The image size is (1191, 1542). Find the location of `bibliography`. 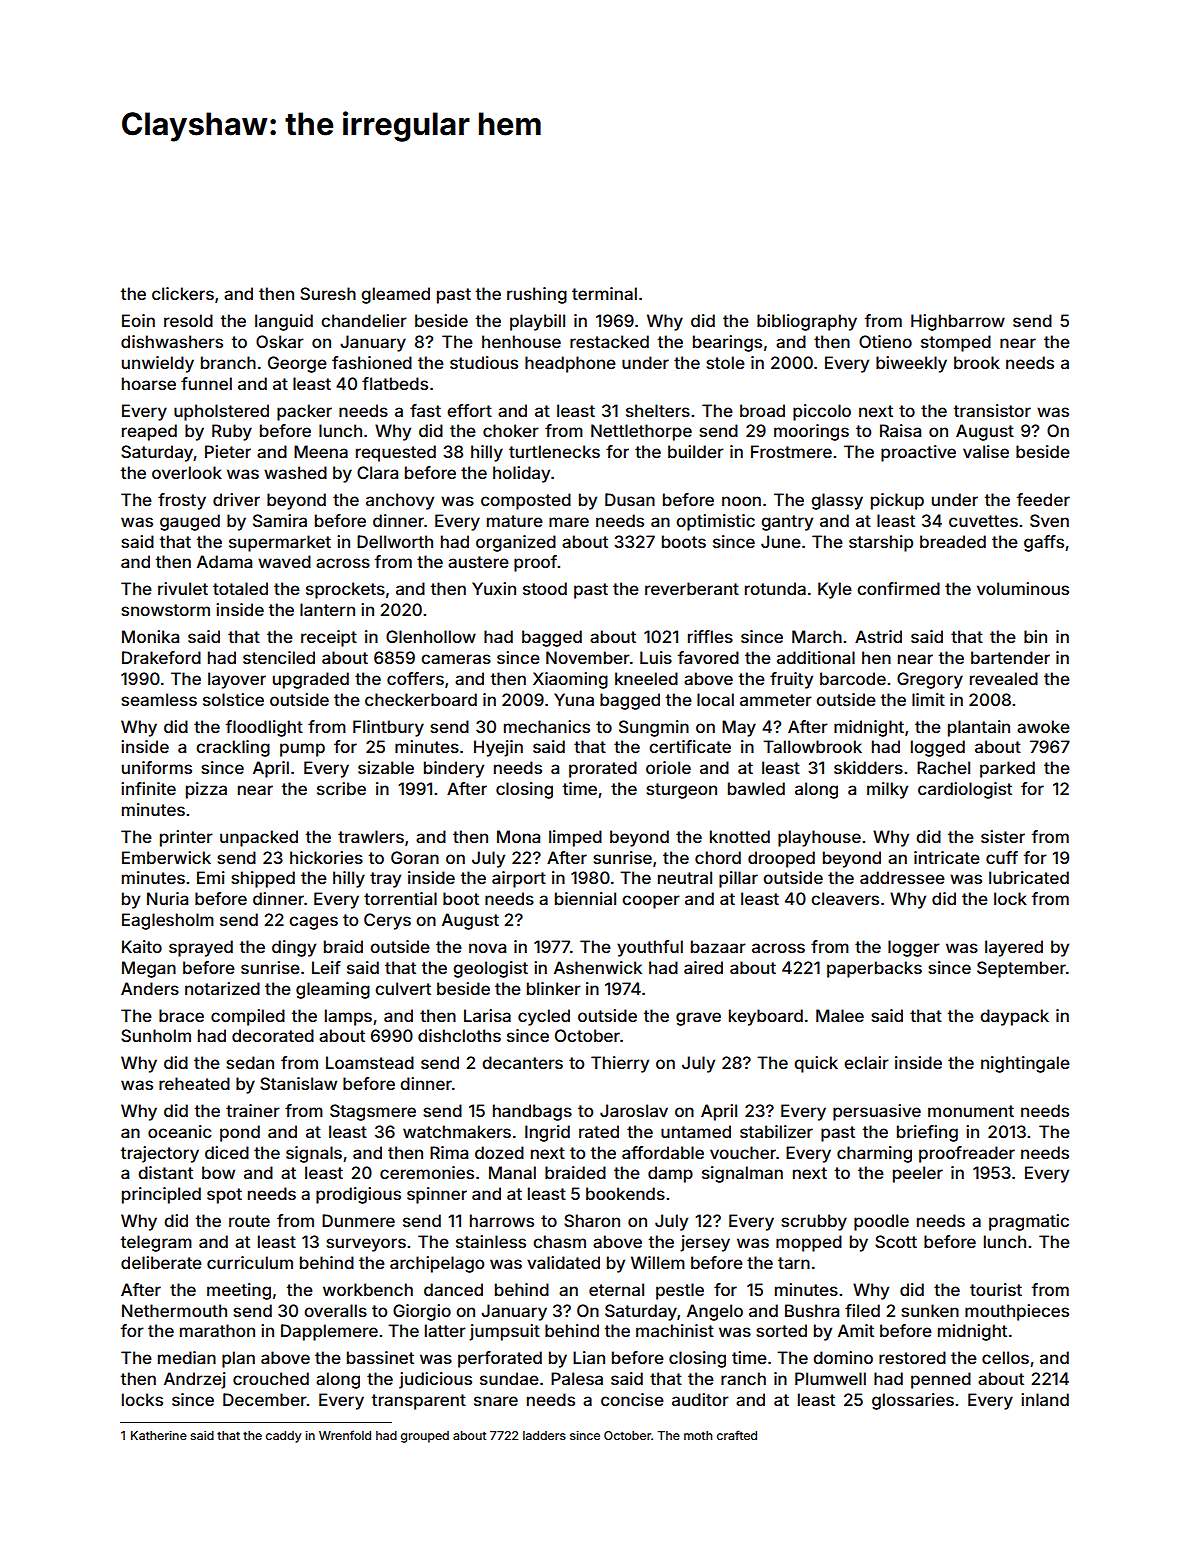

bibliography is located at coordinates (807, 322).
